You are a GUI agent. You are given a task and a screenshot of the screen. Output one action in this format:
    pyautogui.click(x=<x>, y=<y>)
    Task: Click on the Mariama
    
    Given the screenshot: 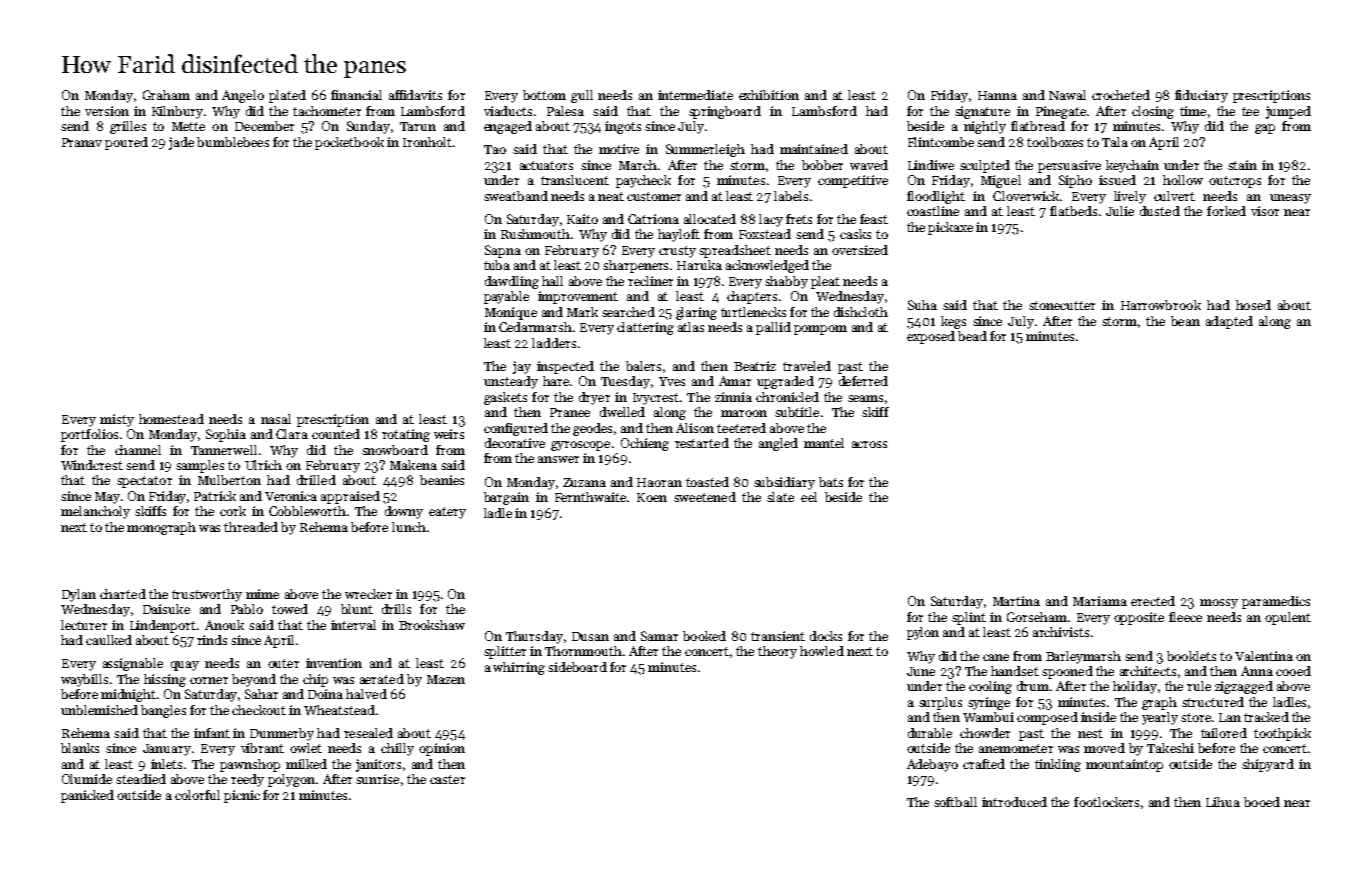 What is the action you would take?
    pyautogui.click(x=1100, y=601)
